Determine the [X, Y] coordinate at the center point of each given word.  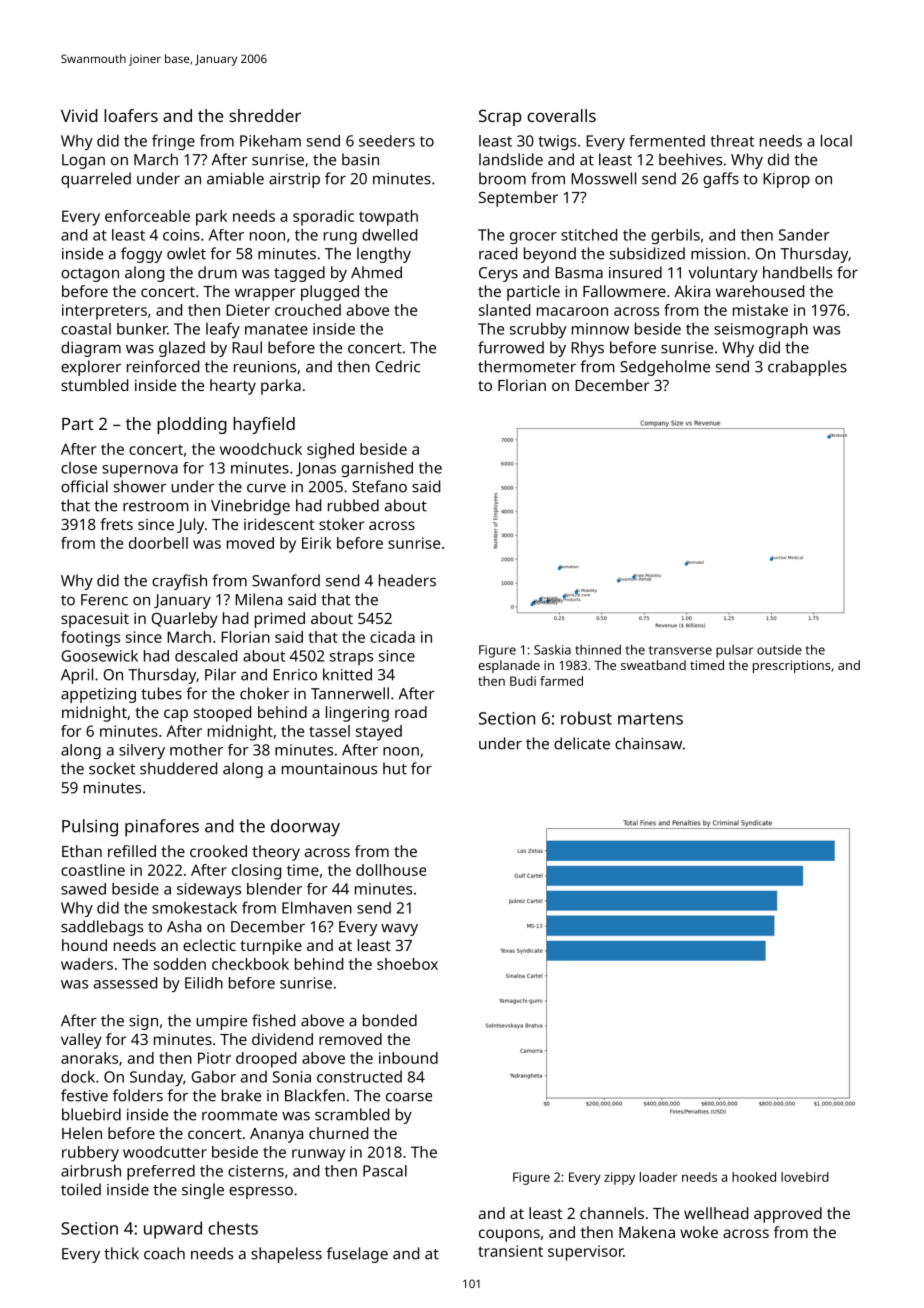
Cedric [397, 366]
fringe [173, 142]
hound [84, 945]
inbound [408, 1058]
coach [164, 1253]
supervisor [585, 1253]
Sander [804, 235]
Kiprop [786, 180]
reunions [265, 367]
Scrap [500, 117]
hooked [754, 1177]
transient [510, 1251]
